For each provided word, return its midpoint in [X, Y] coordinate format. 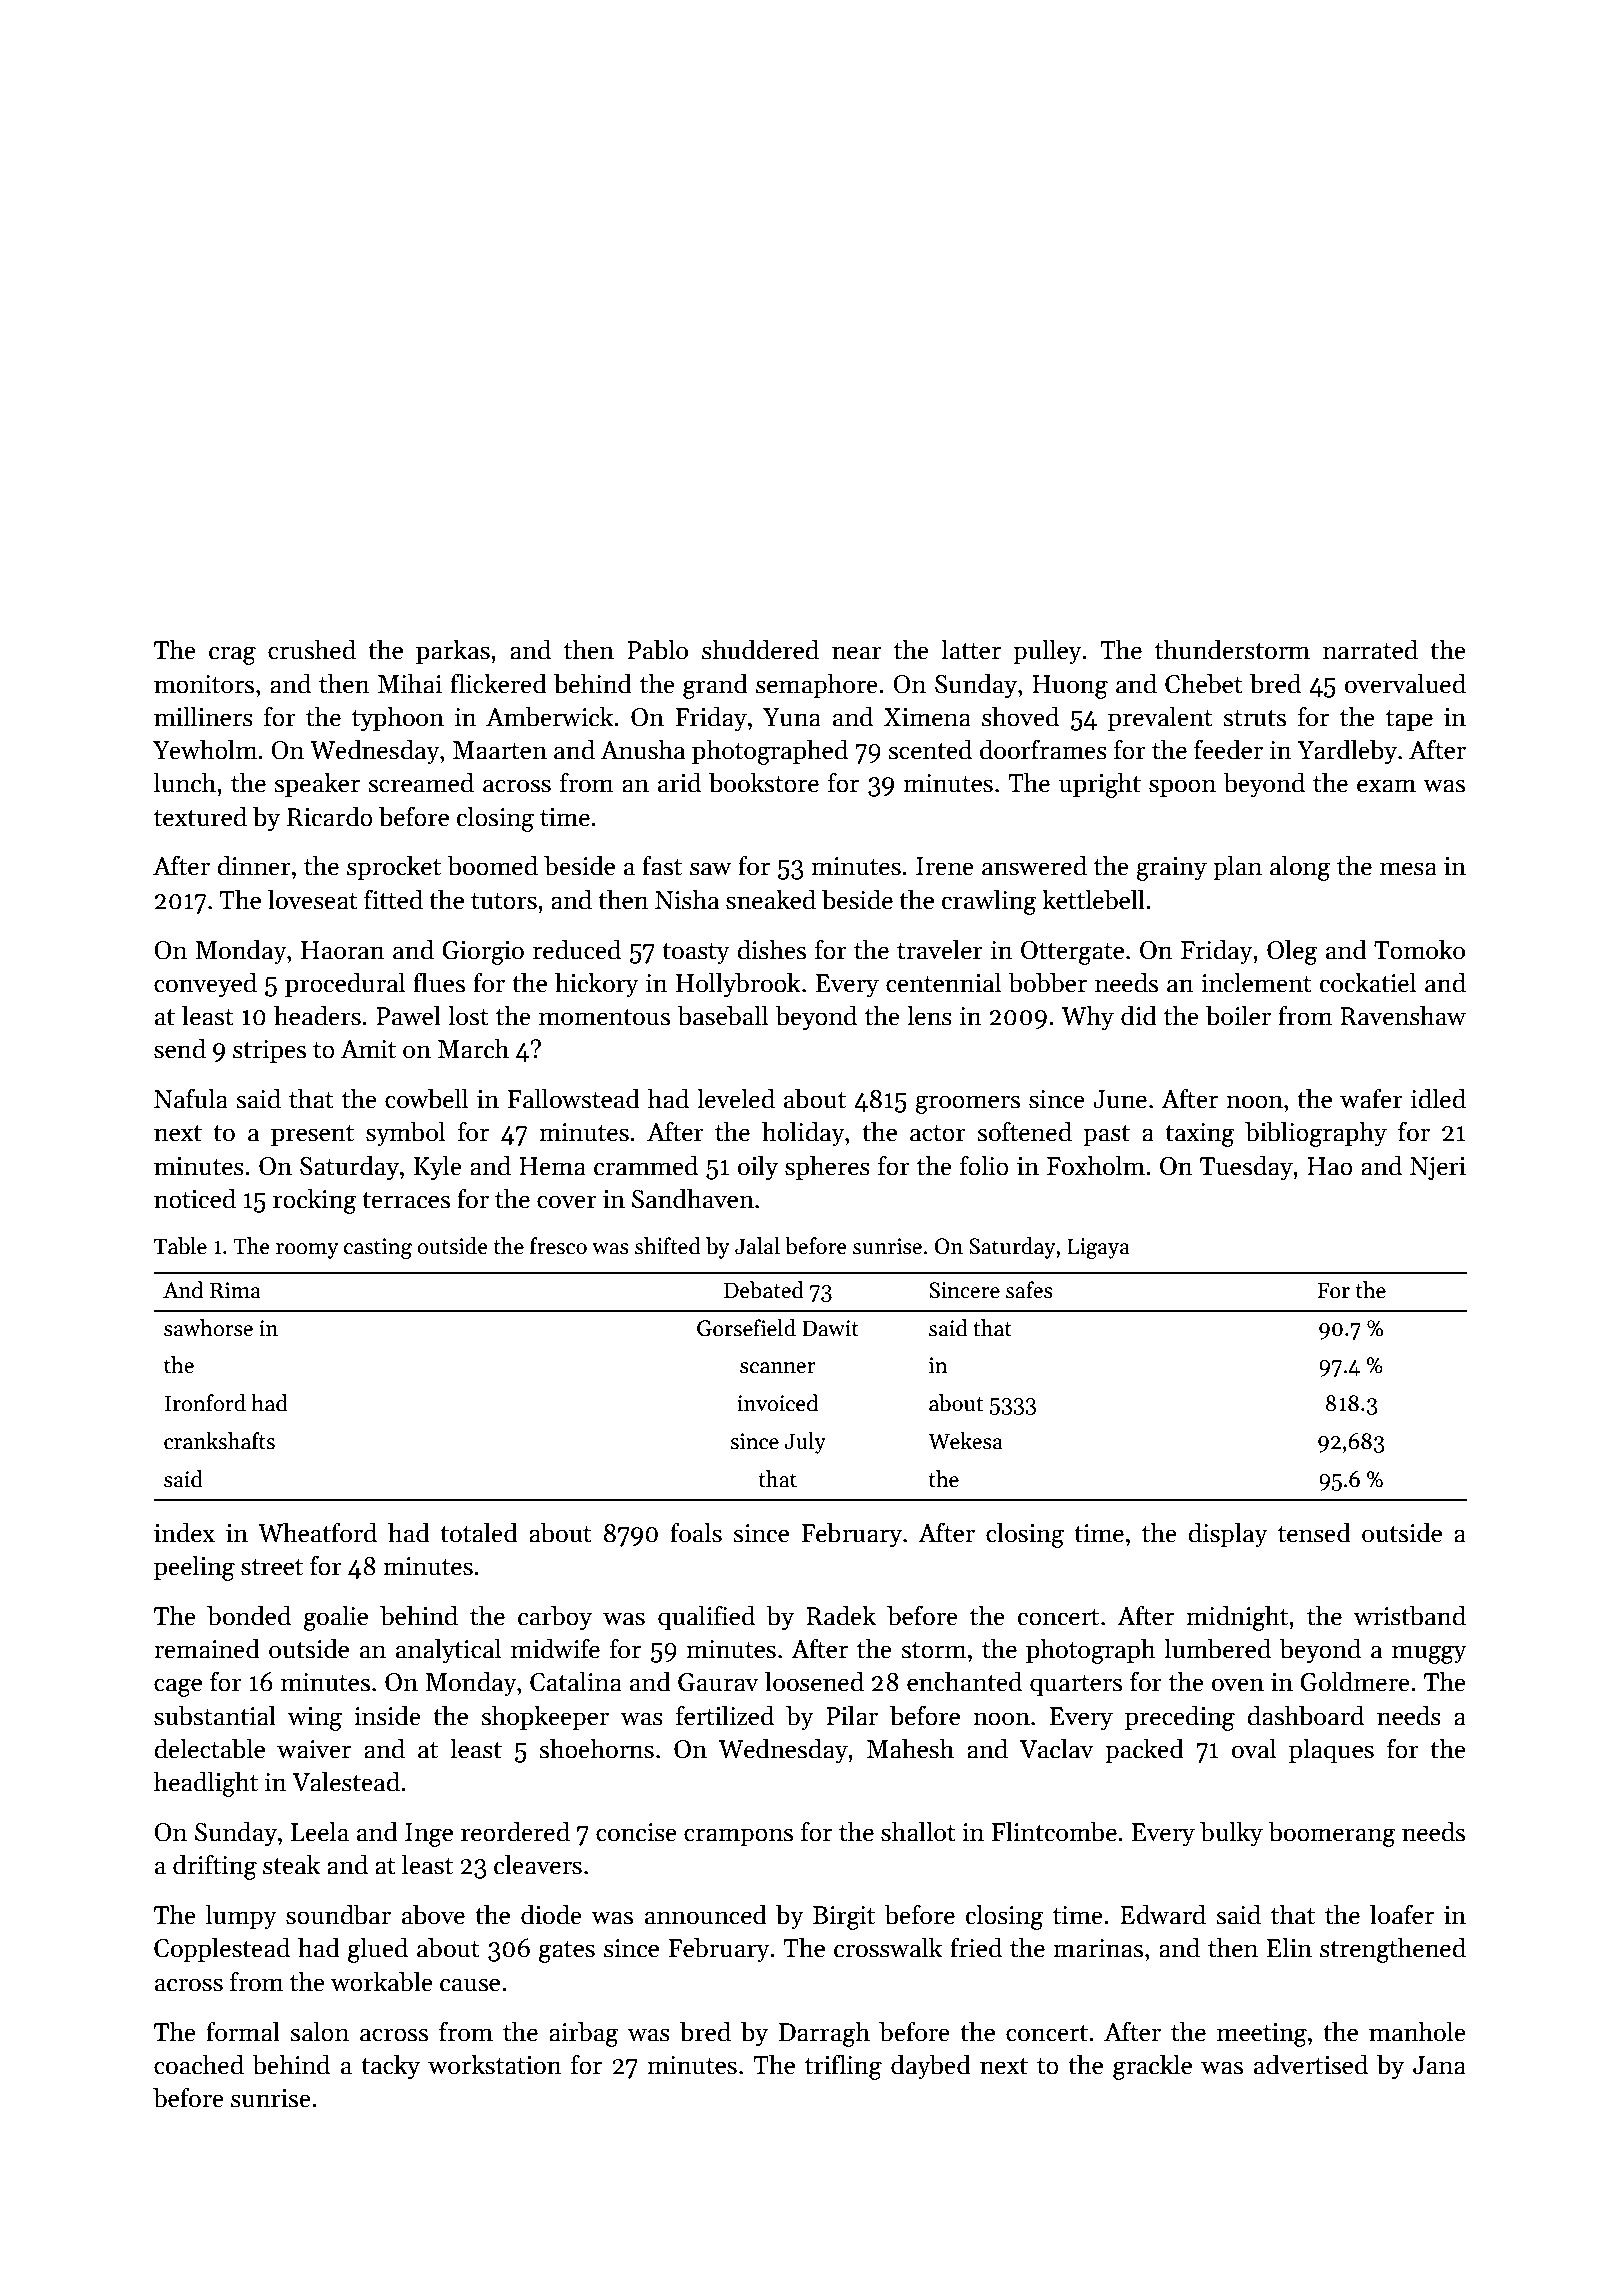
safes [1029, 1290]
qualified [706, 1617]
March [473, 1048]
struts [1254, 718]
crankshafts [219, 1441]
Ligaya [1098, 1248]
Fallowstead [574, 1098]
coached [199, 2064]
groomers [967, 1104]
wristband [1410, 1615]
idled [1438, 1098]
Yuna [792, 717]
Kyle [438, 1168]
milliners [203, 716]
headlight [206, 1784]
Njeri [1438, 1169]
